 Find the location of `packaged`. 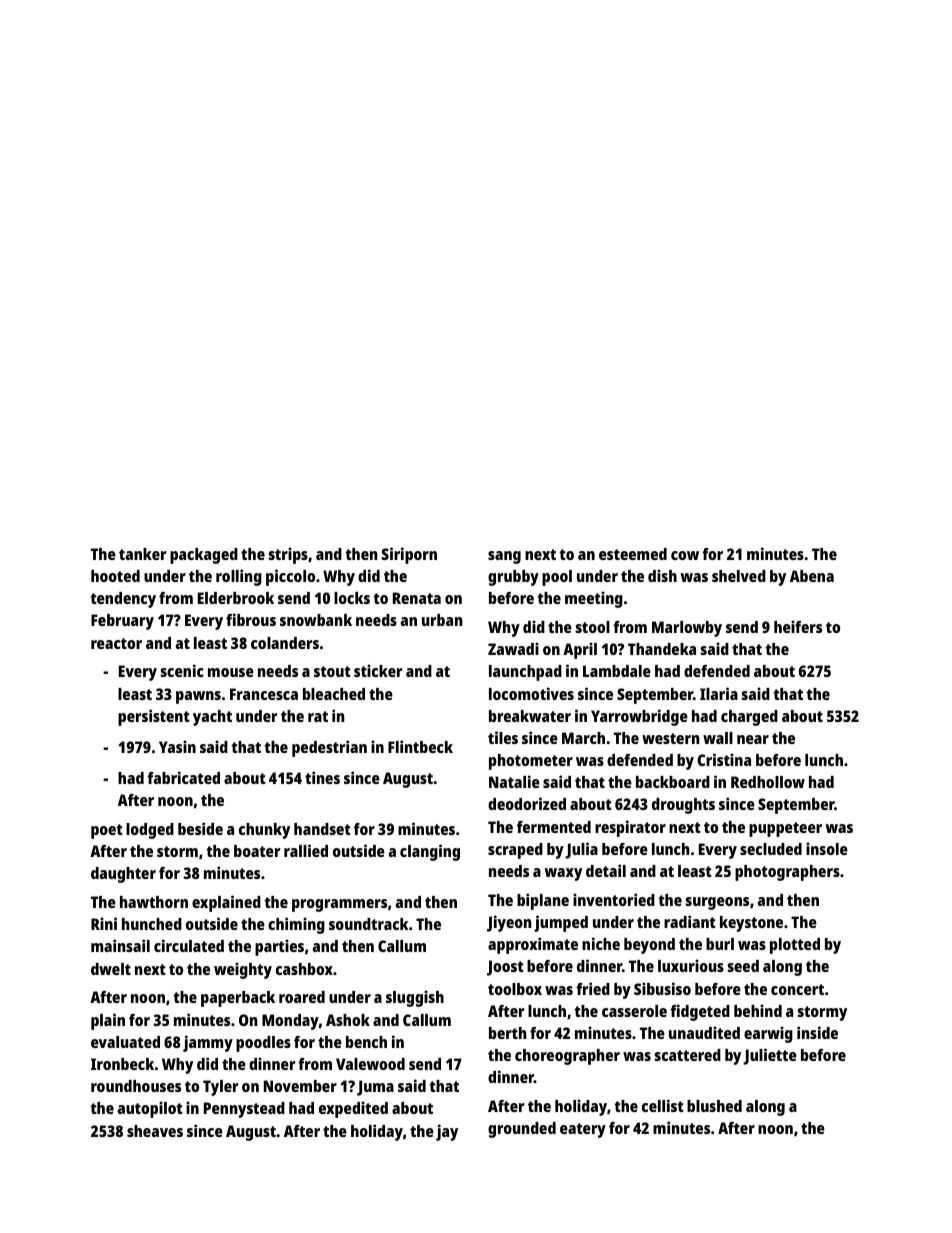

packaged is located at coordinates (204, 556).
